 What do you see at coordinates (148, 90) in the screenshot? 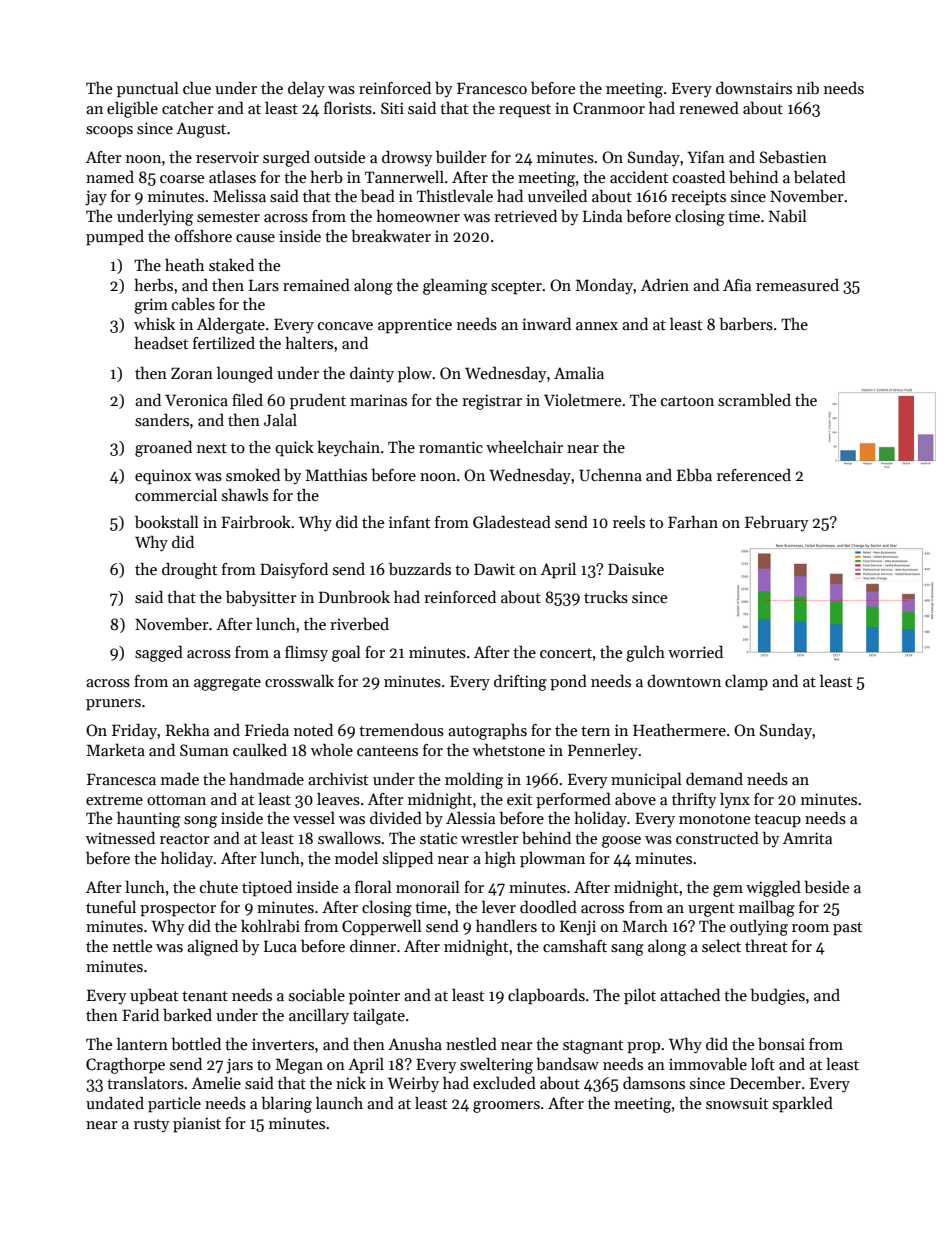
I see `punctual` at bounding box center [148, 90].
